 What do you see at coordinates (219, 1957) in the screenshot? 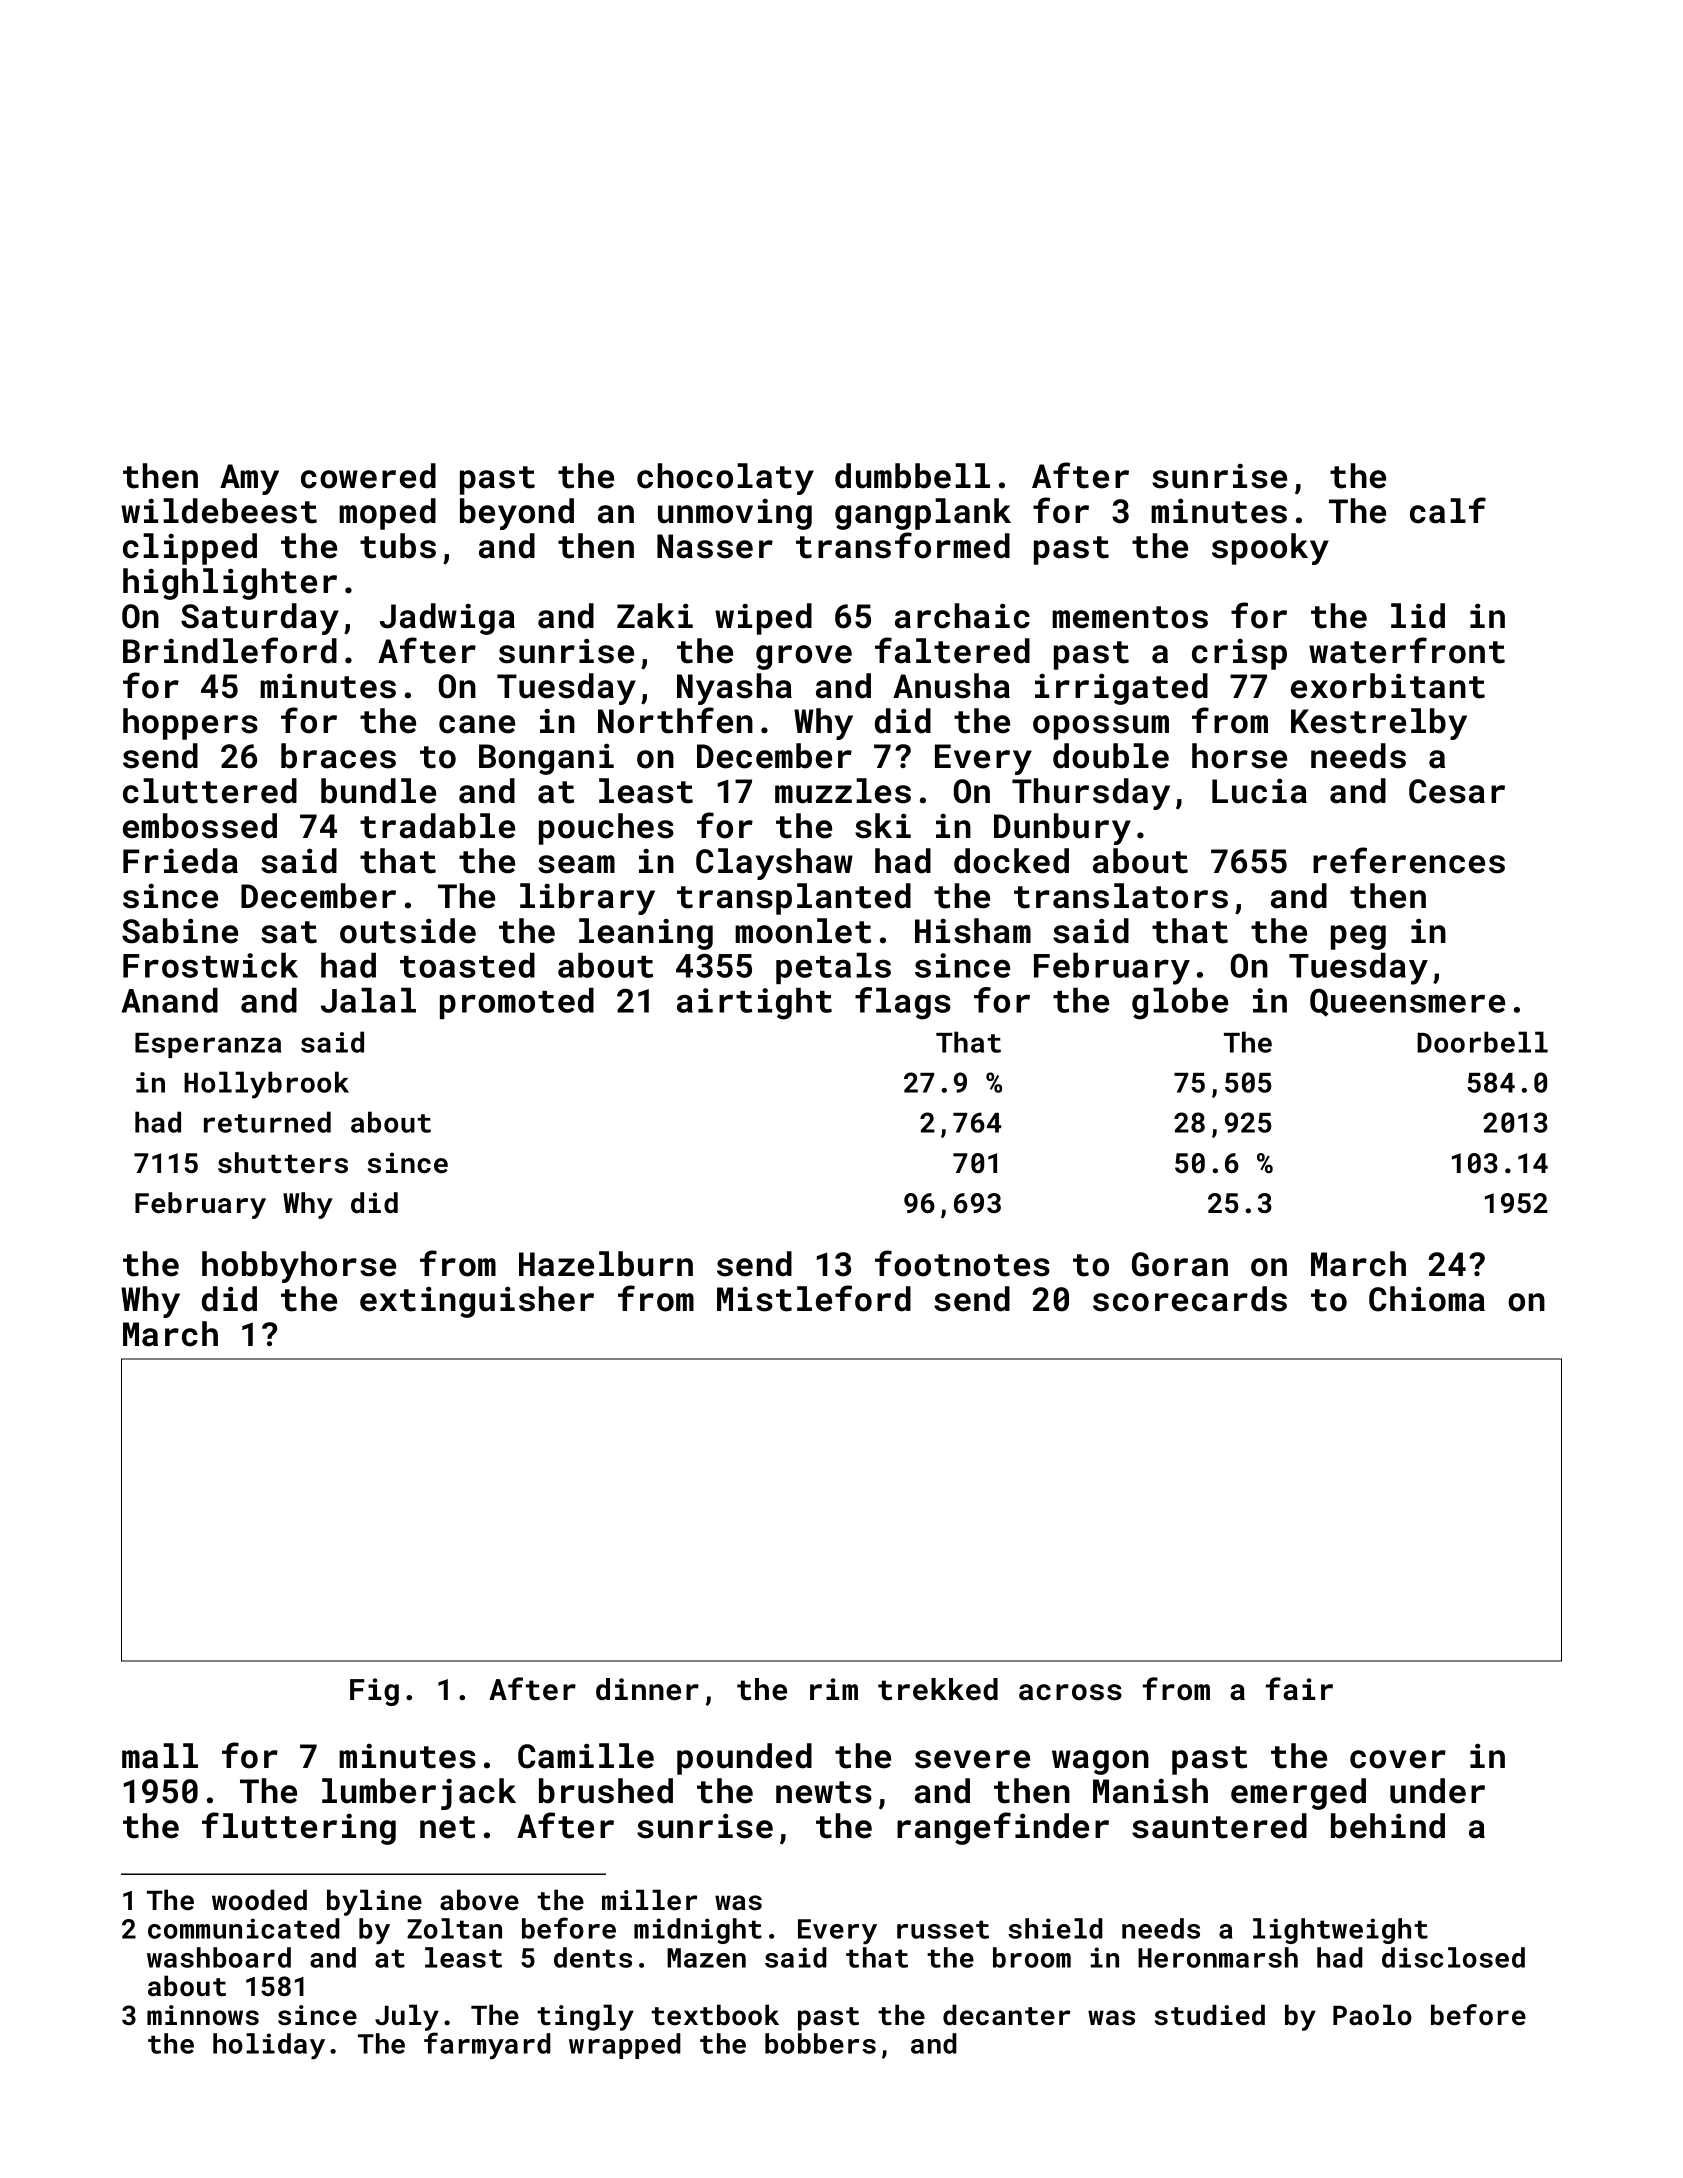
I see `washboard` at bounding box center [219, 1957].
